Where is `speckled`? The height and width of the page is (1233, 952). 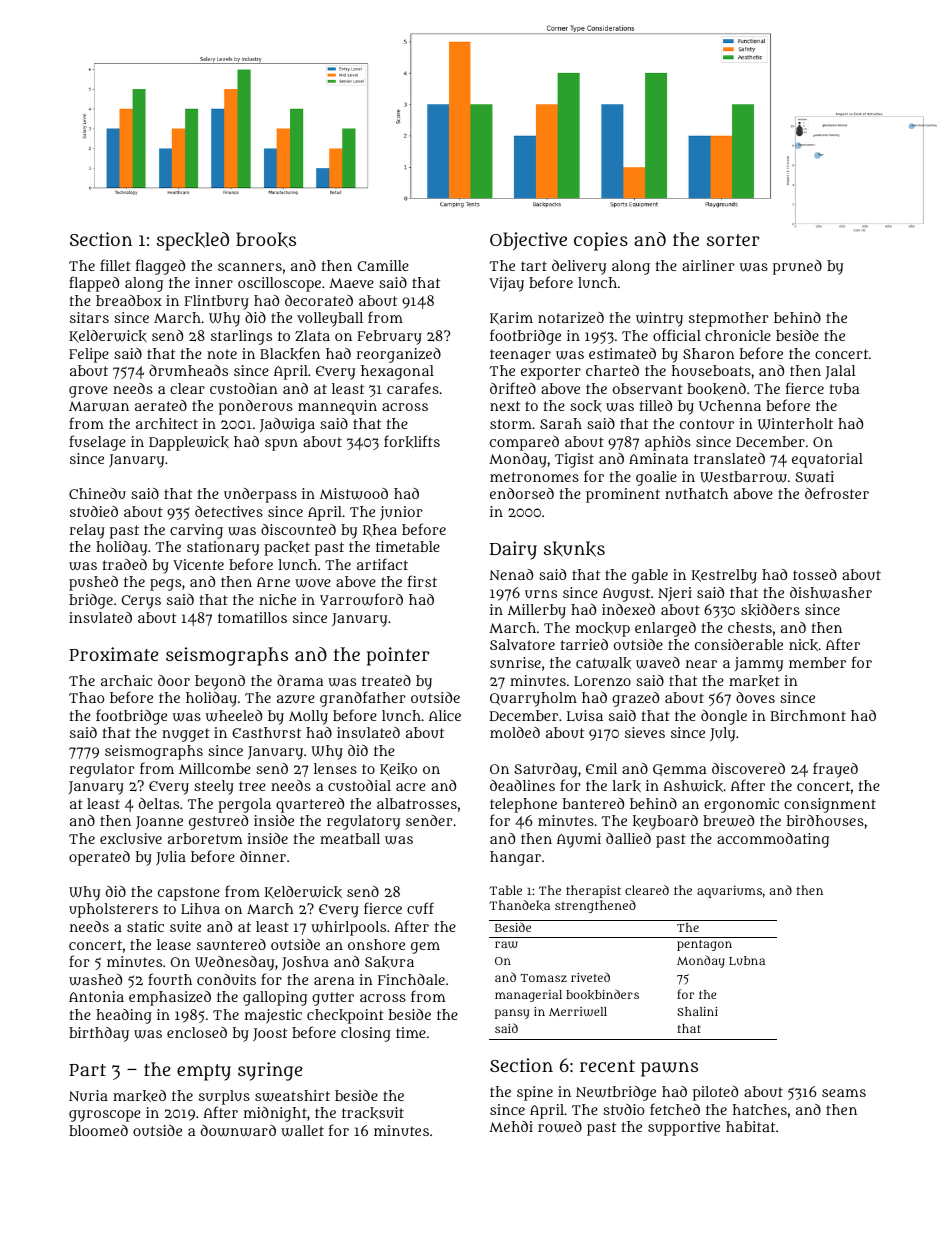
speckled is located at coordinates (193, 241).
